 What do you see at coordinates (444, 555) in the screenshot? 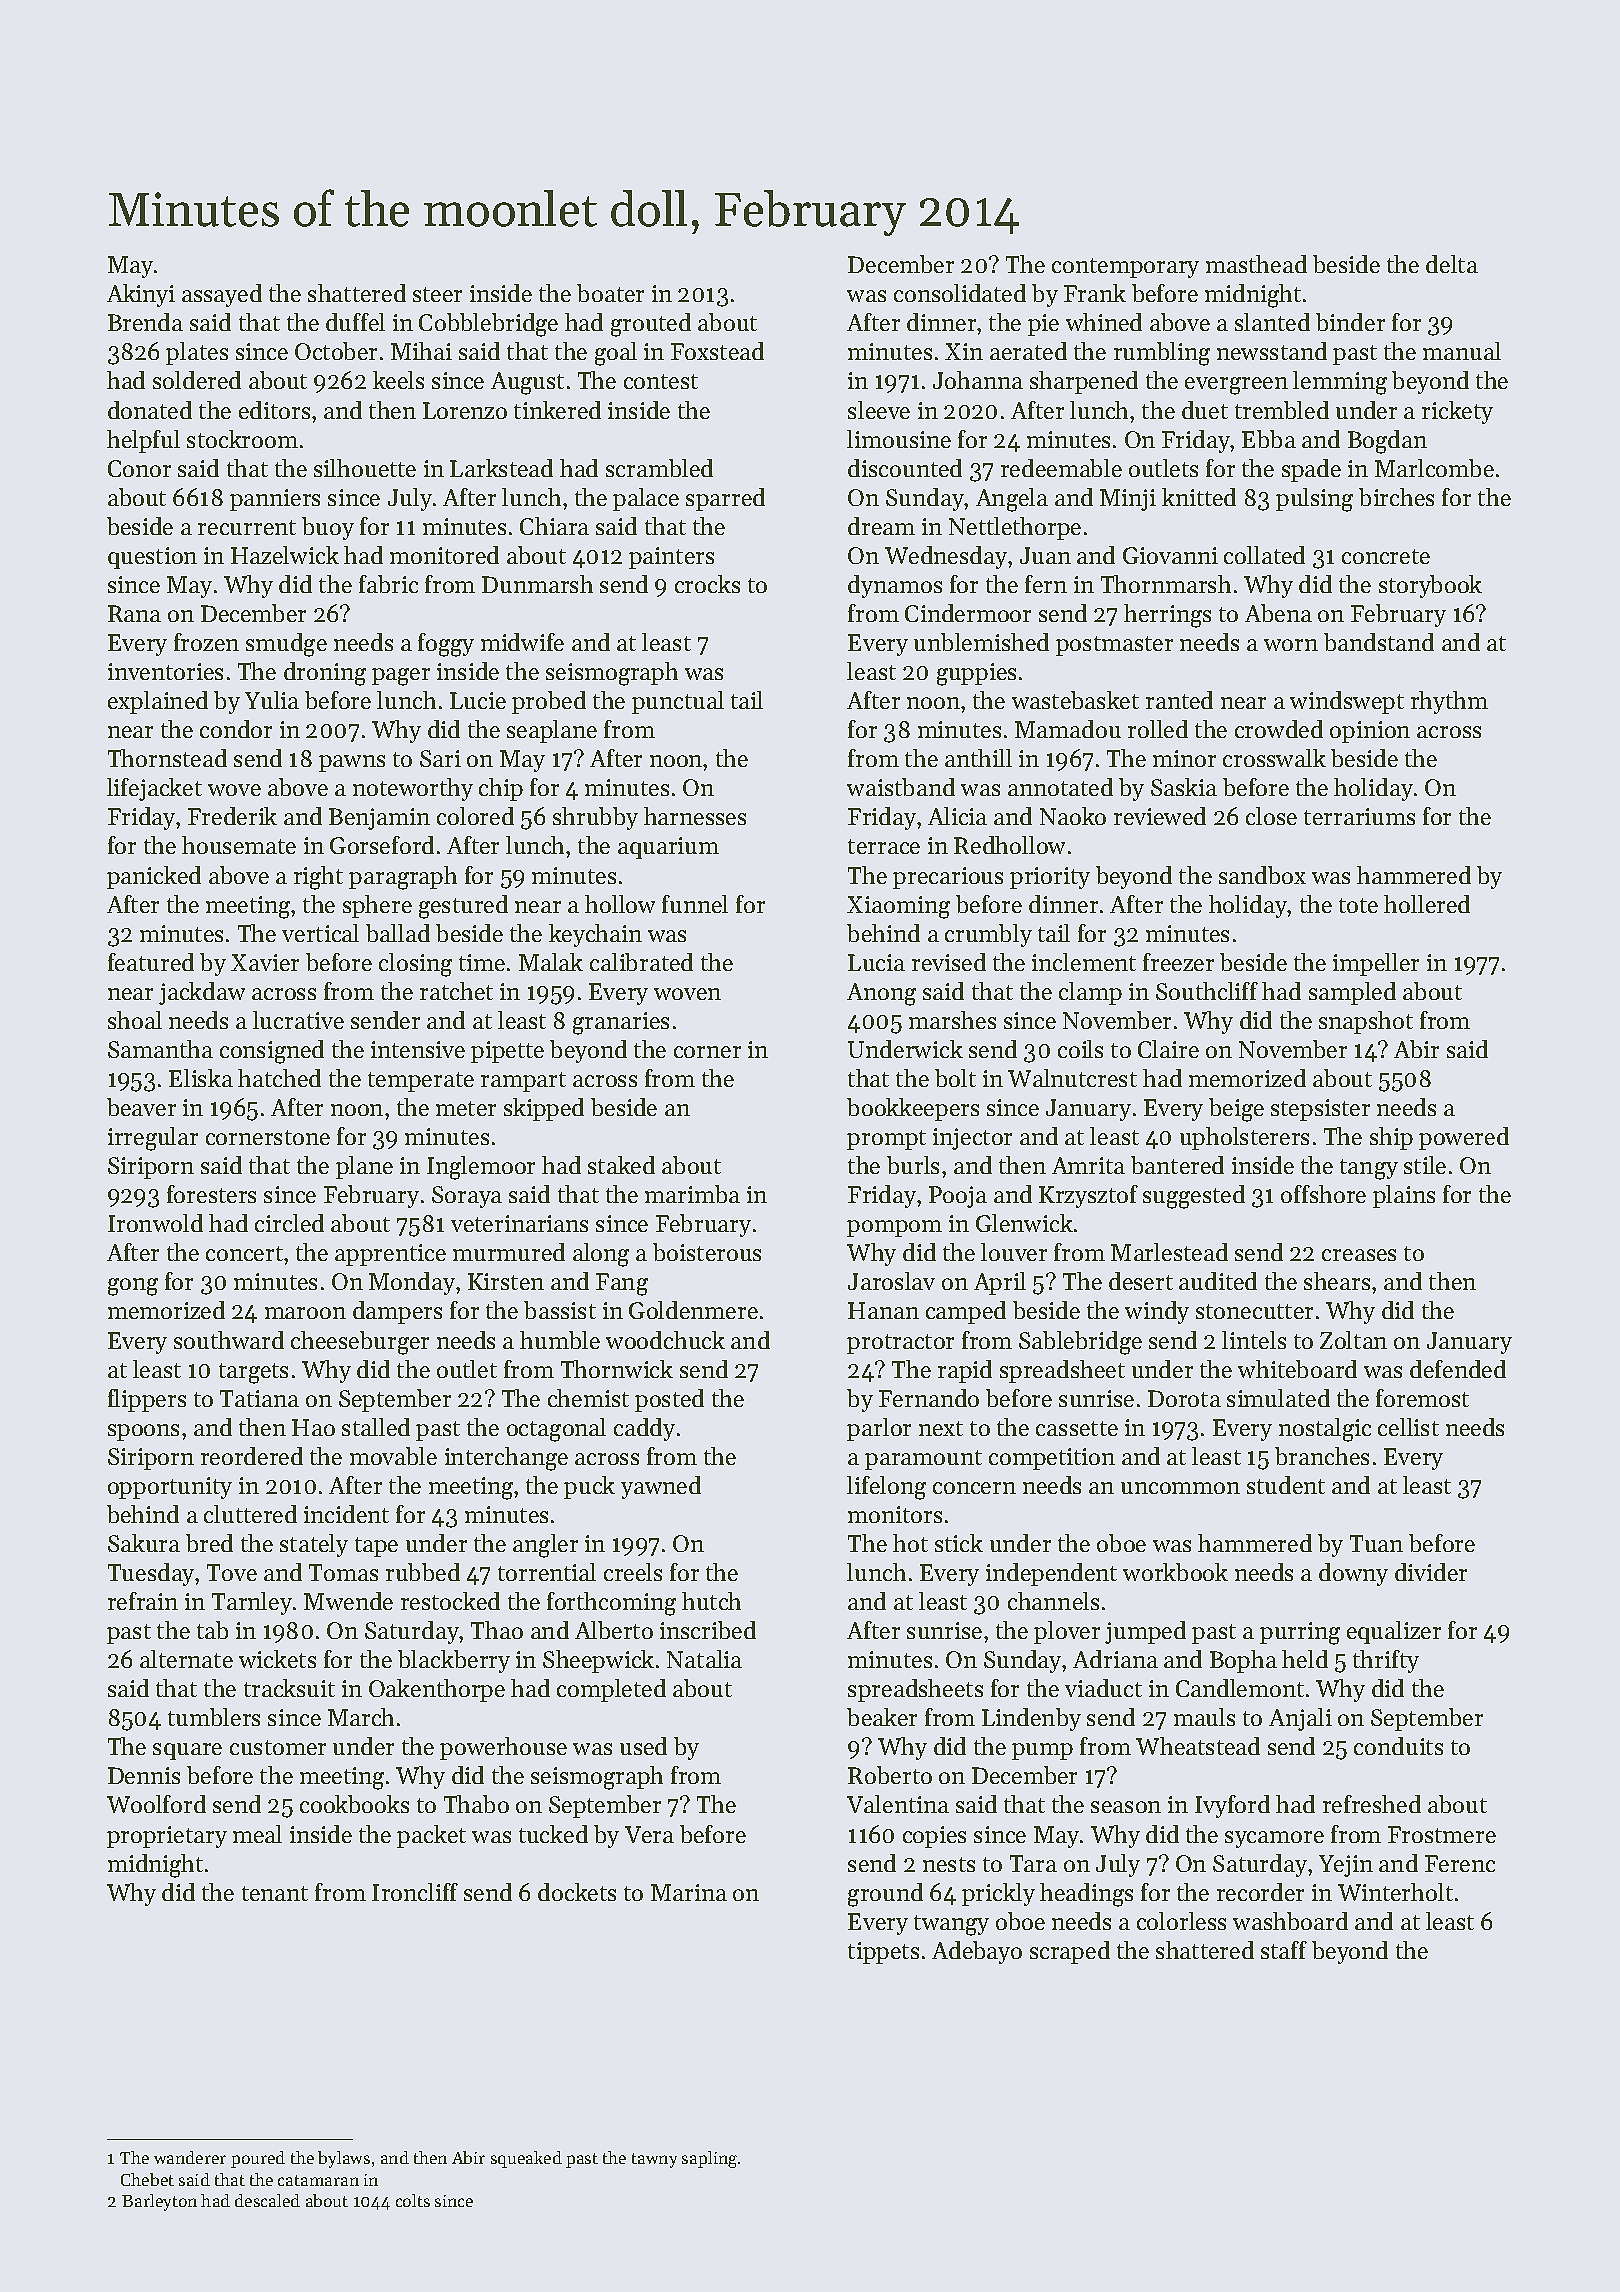
I see `monitored` at bounding box center [444, 555].
